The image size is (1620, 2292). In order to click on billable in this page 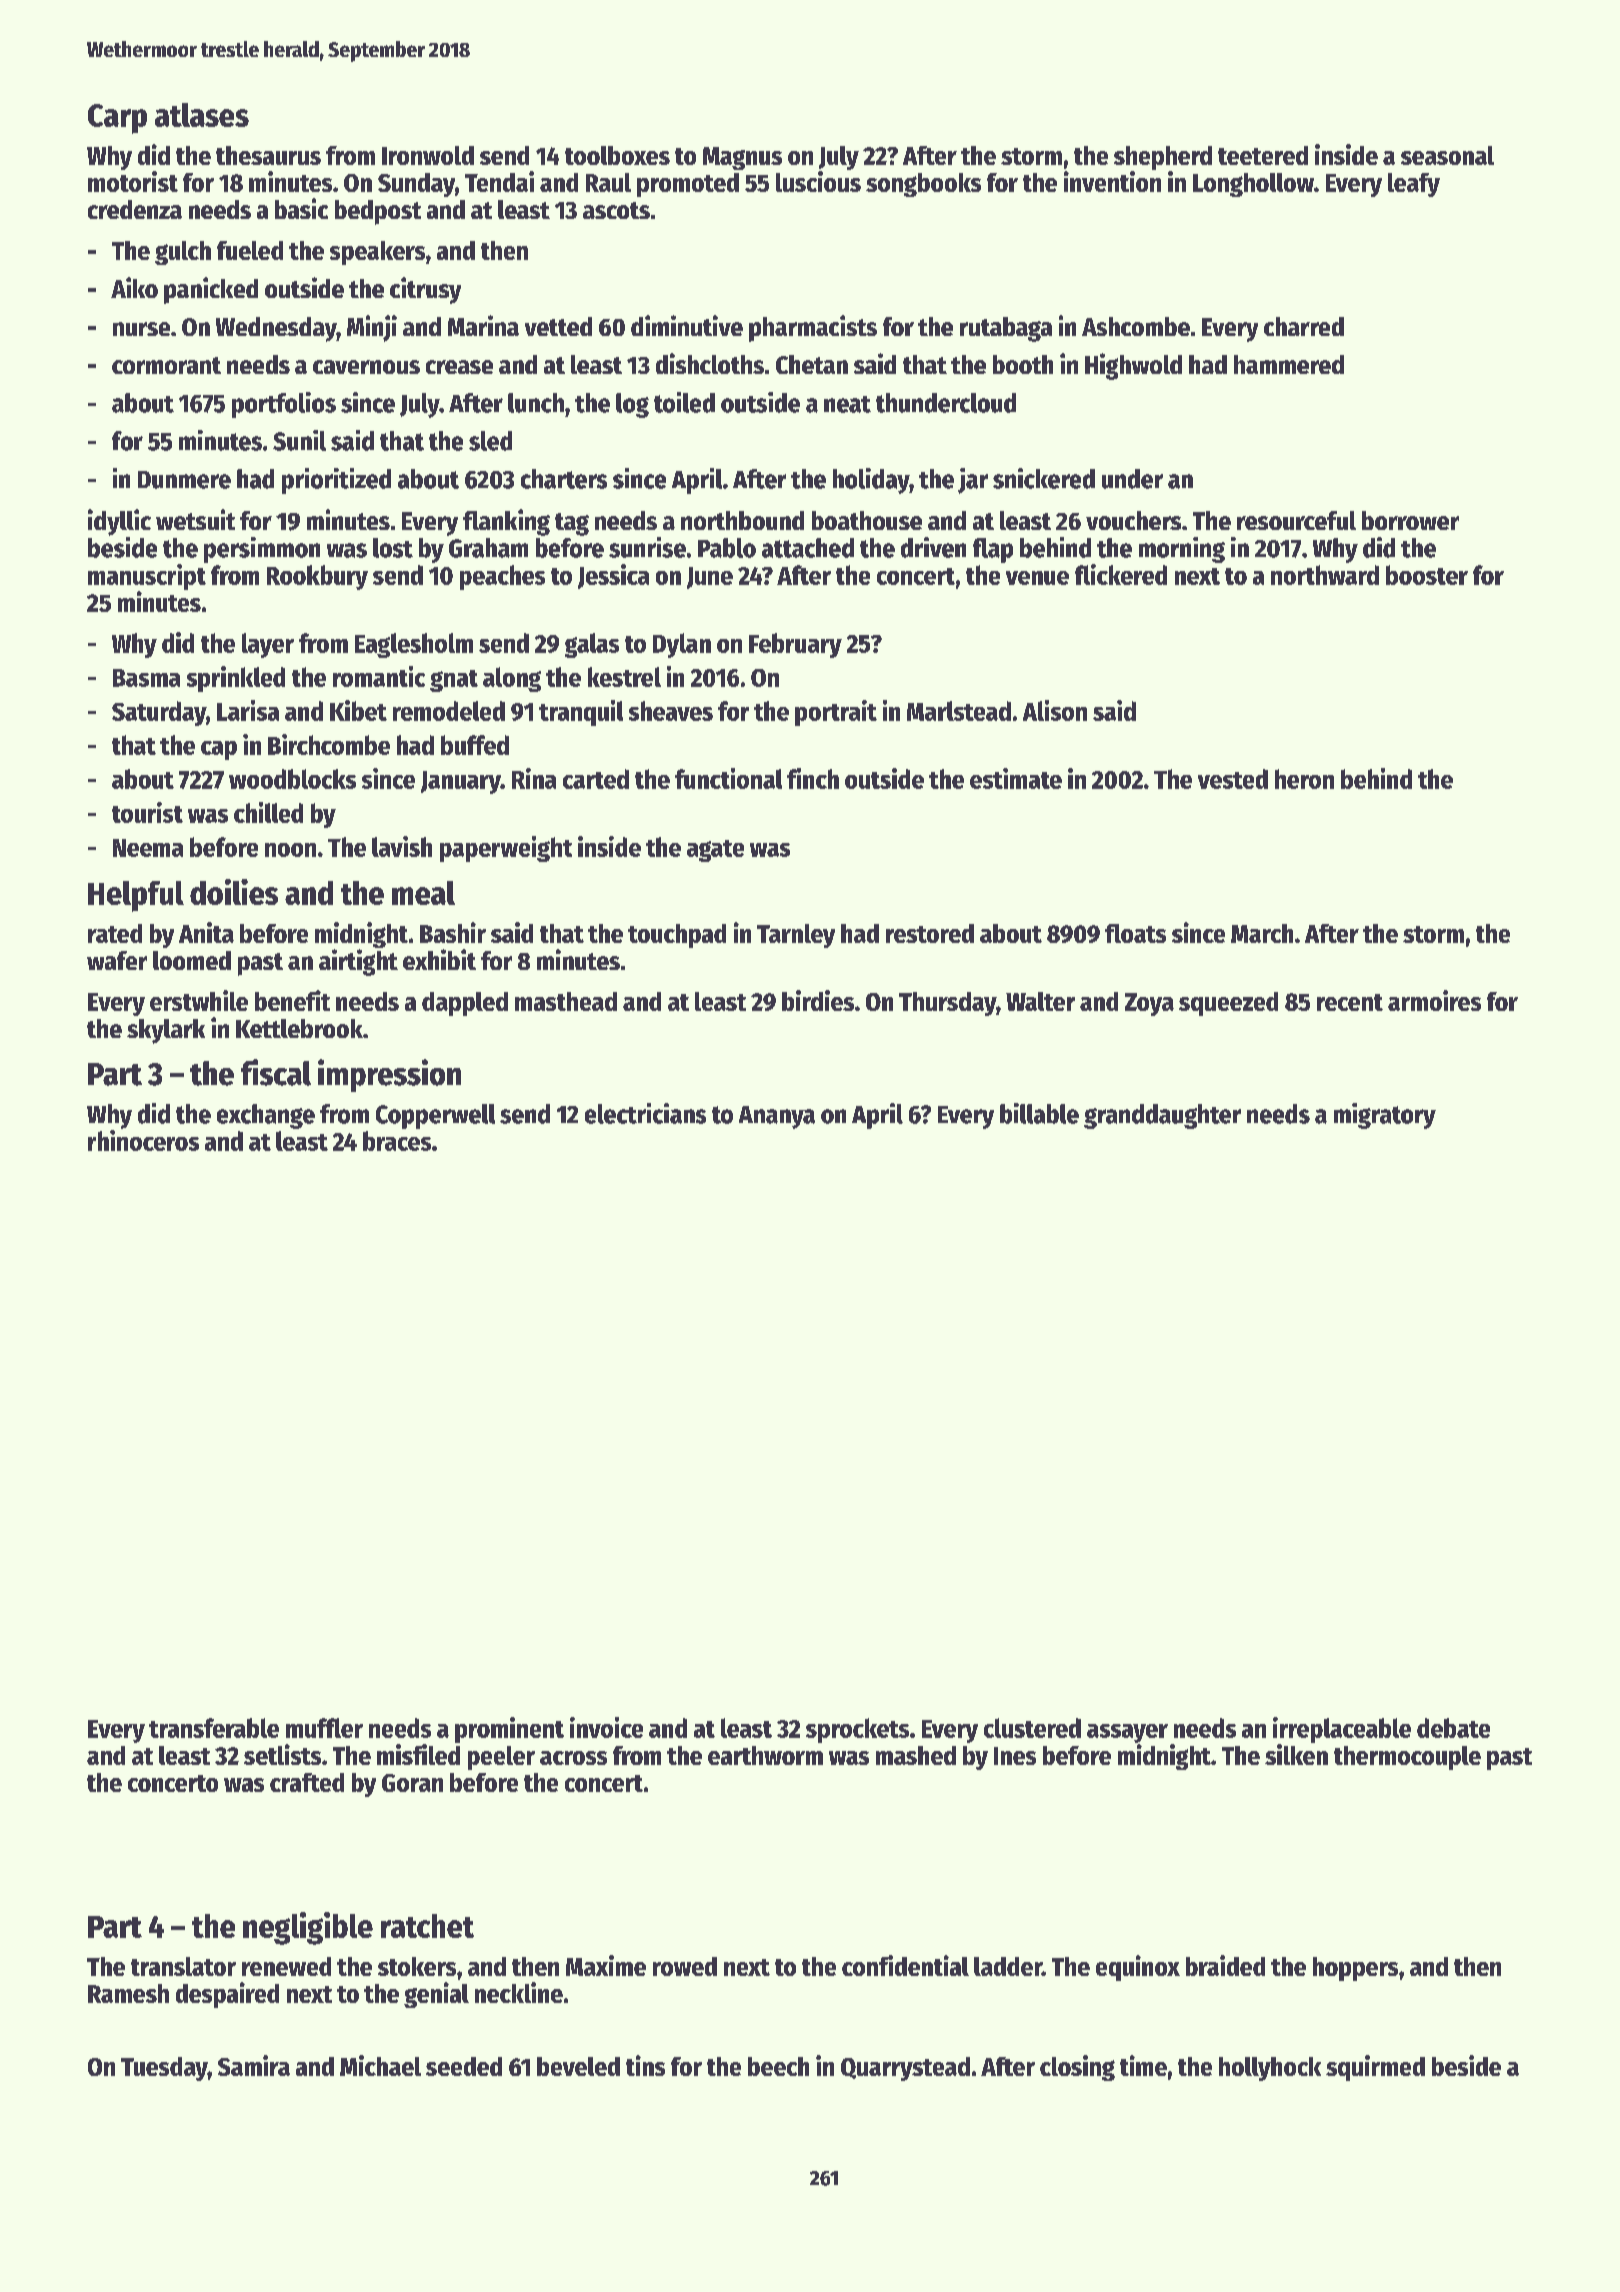, I will do `click(1039, 1113)`.
